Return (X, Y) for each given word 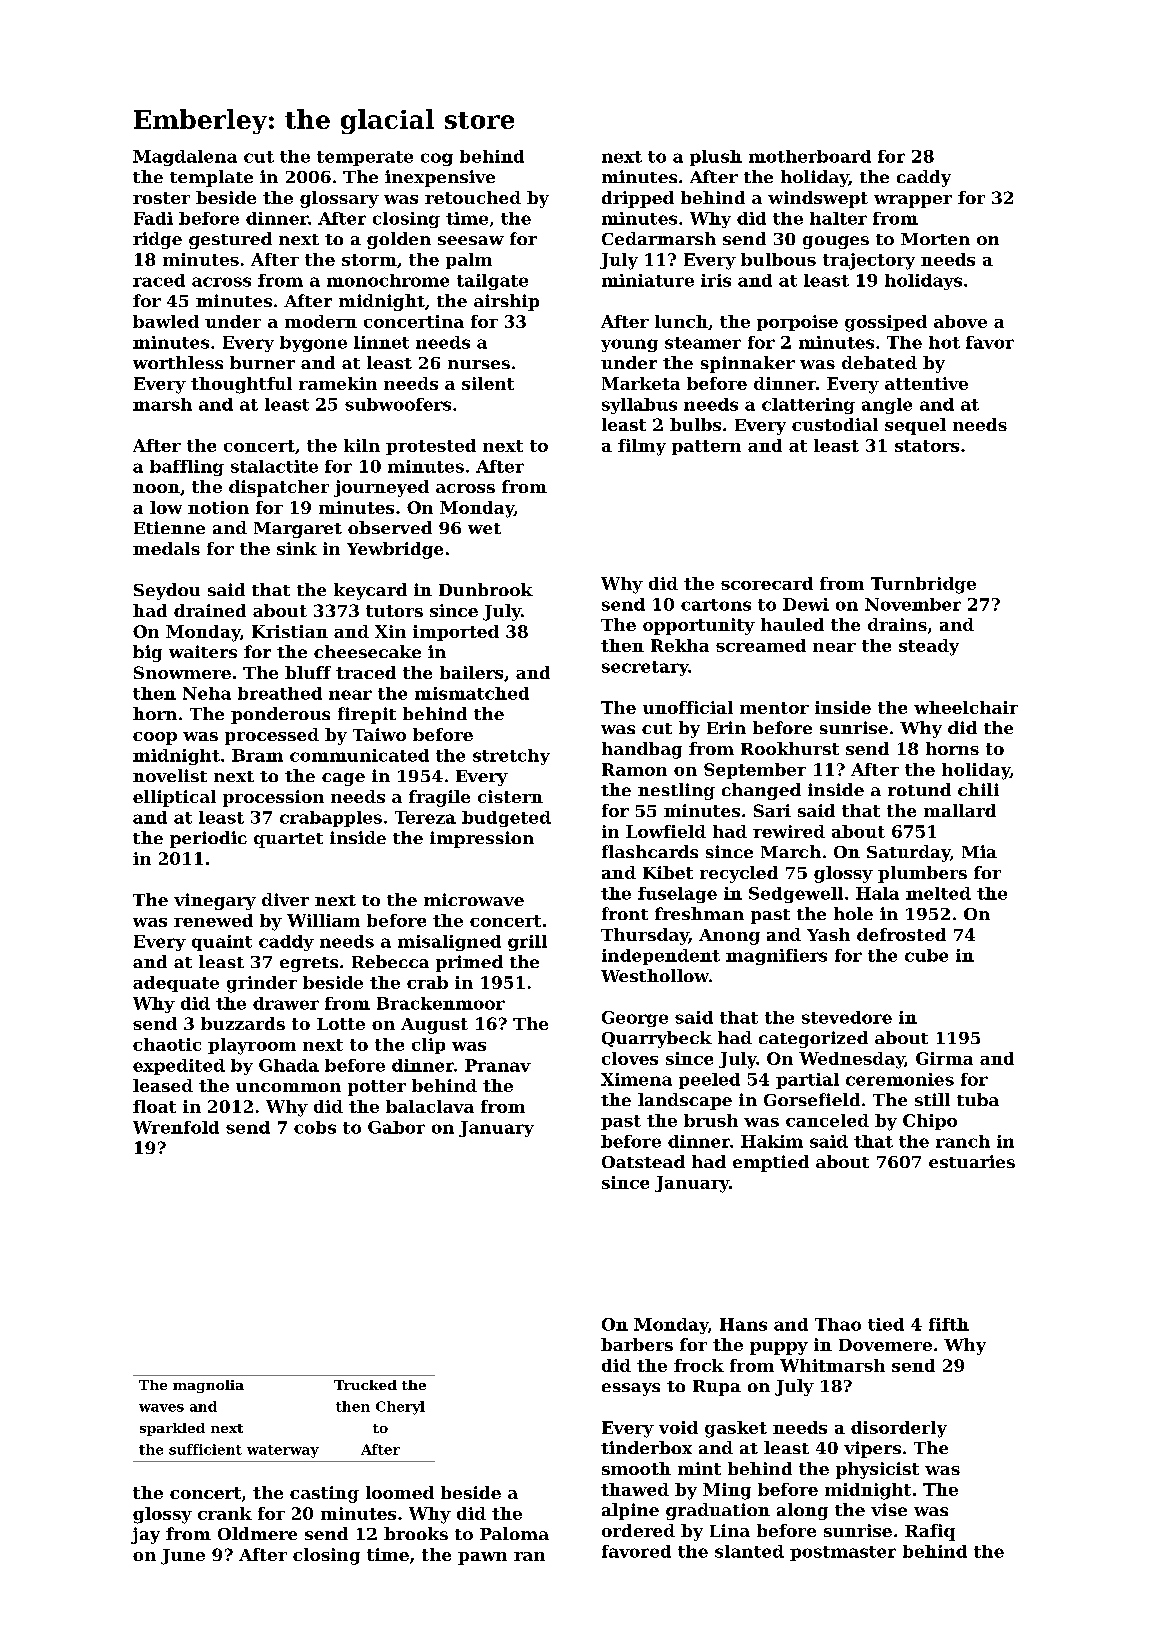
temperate (365, 158)
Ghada (289, 1065)
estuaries (972, 1161)
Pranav (498, 1065)
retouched (473, 197)
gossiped (886, 323)
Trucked (365, 1385)
